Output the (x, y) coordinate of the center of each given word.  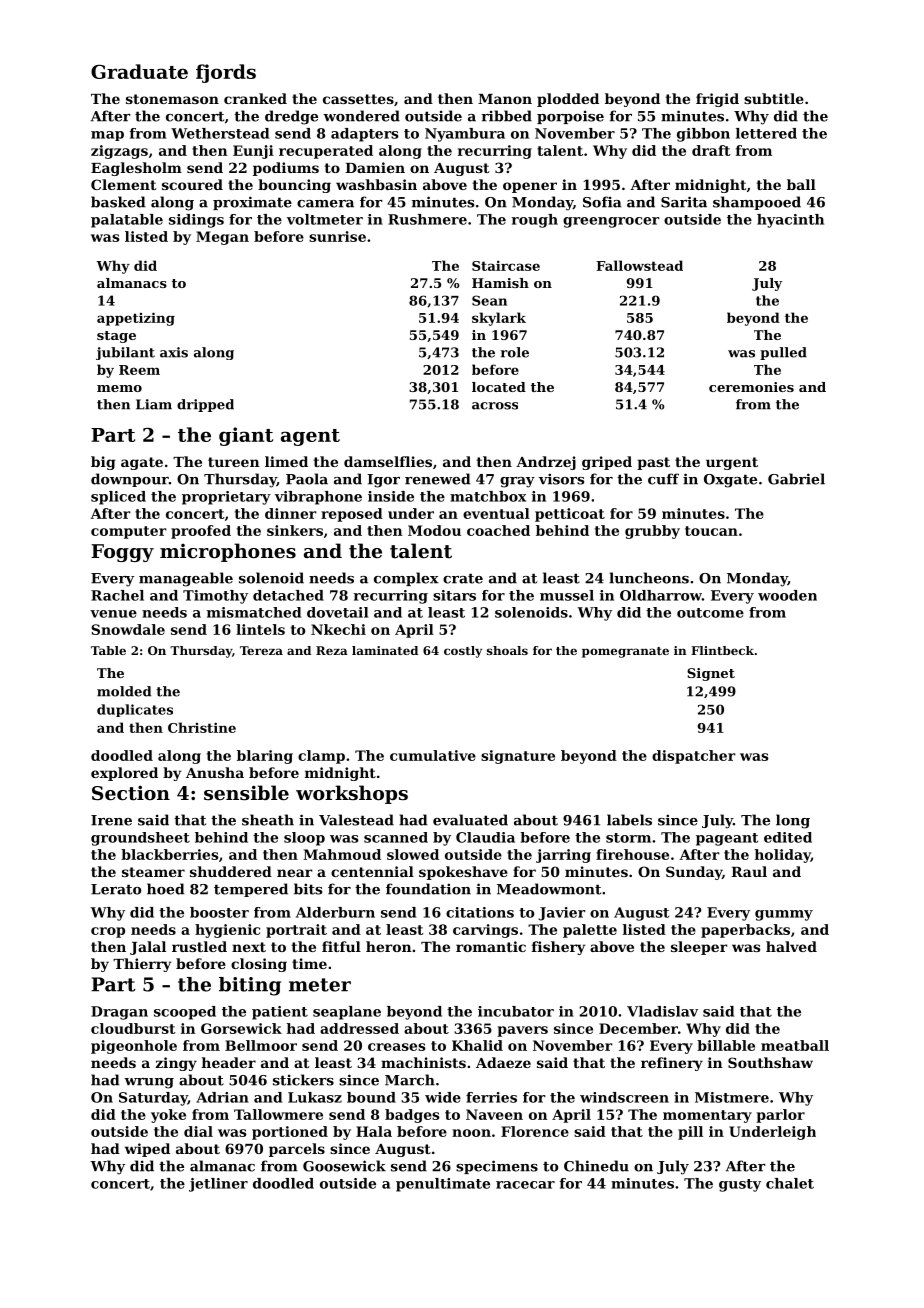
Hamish (500, 283)
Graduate (139, 71)
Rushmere (427, 219)
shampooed (757, 203)
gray (517, 482)
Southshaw (770, 1062)
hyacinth (790, 221)
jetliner (218, 1185)
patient (280, 1013)
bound (371, 1097)
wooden (787, 595)
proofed (201, 532)
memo (119, 388)
